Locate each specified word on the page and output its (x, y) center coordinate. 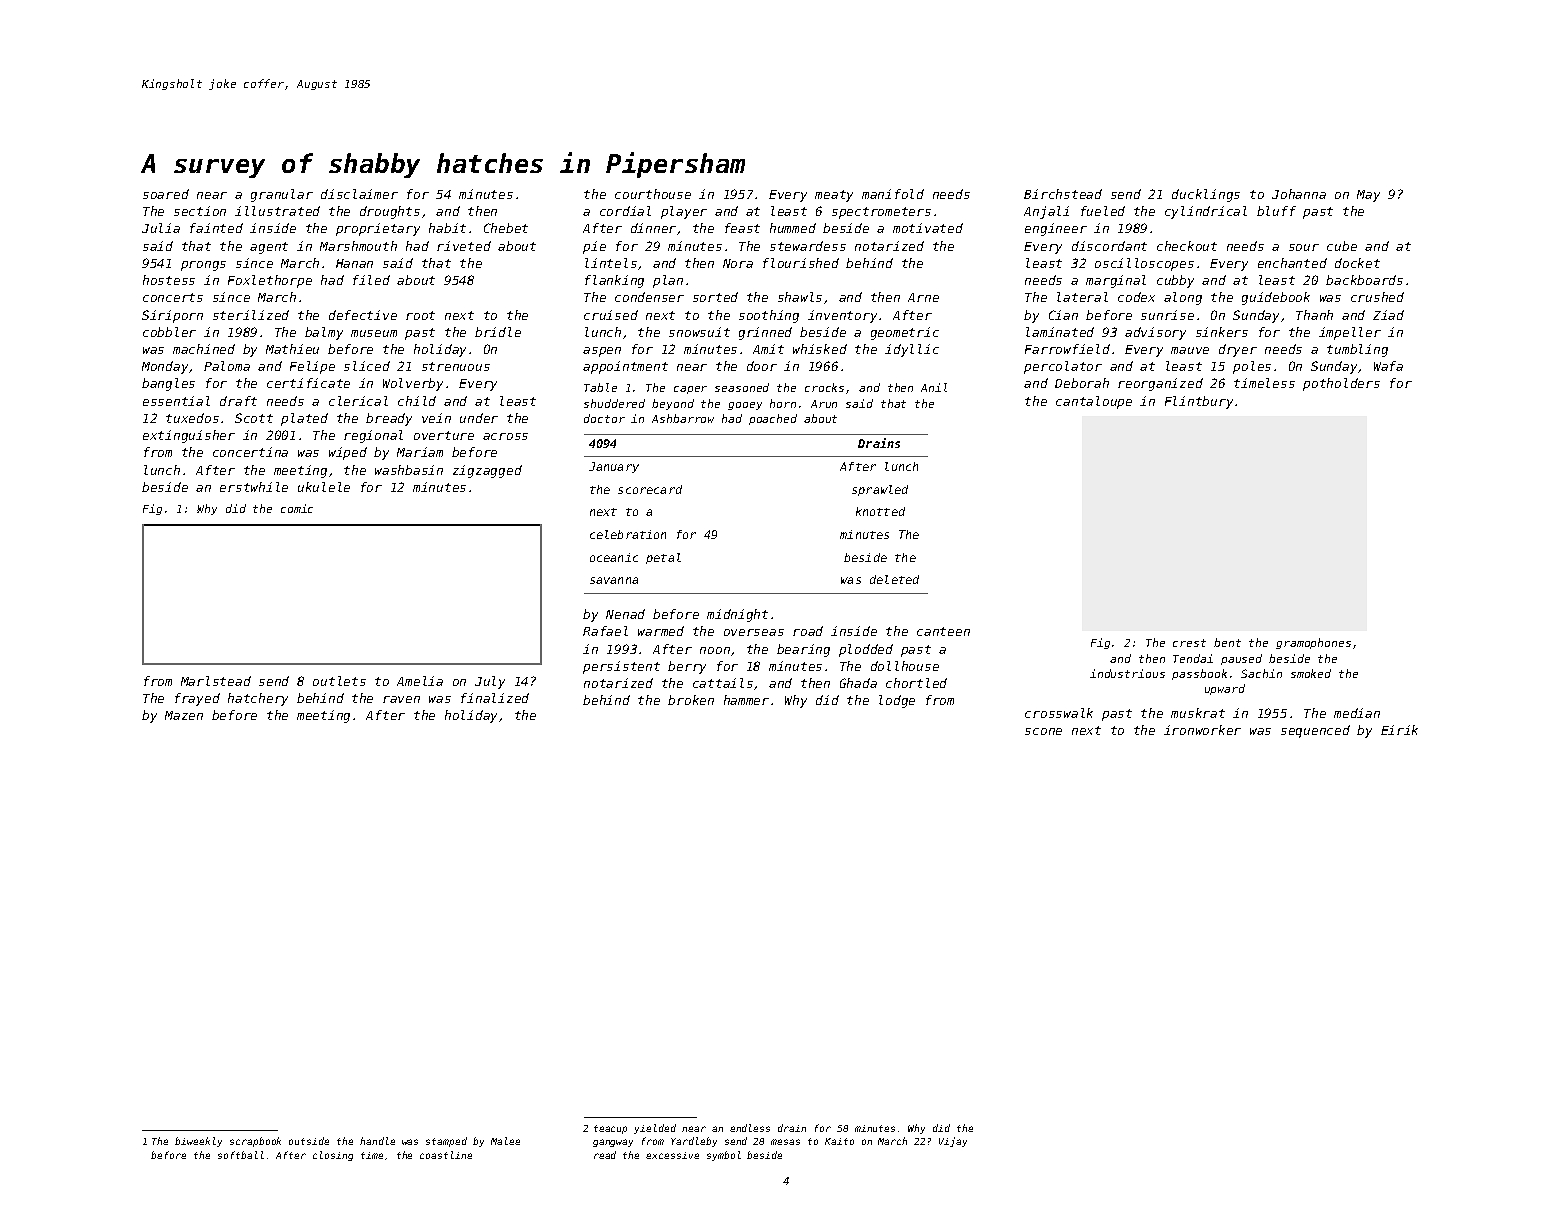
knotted (880, 511)
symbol (724, 1156)
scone (1043, 731)
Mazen (184, 715)
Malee (505, 1141)
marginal (1116, 281)
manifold (893, 194)
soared (166, 194)
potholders (1341, 384)
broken (691, 700)
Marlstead (216, 681)
